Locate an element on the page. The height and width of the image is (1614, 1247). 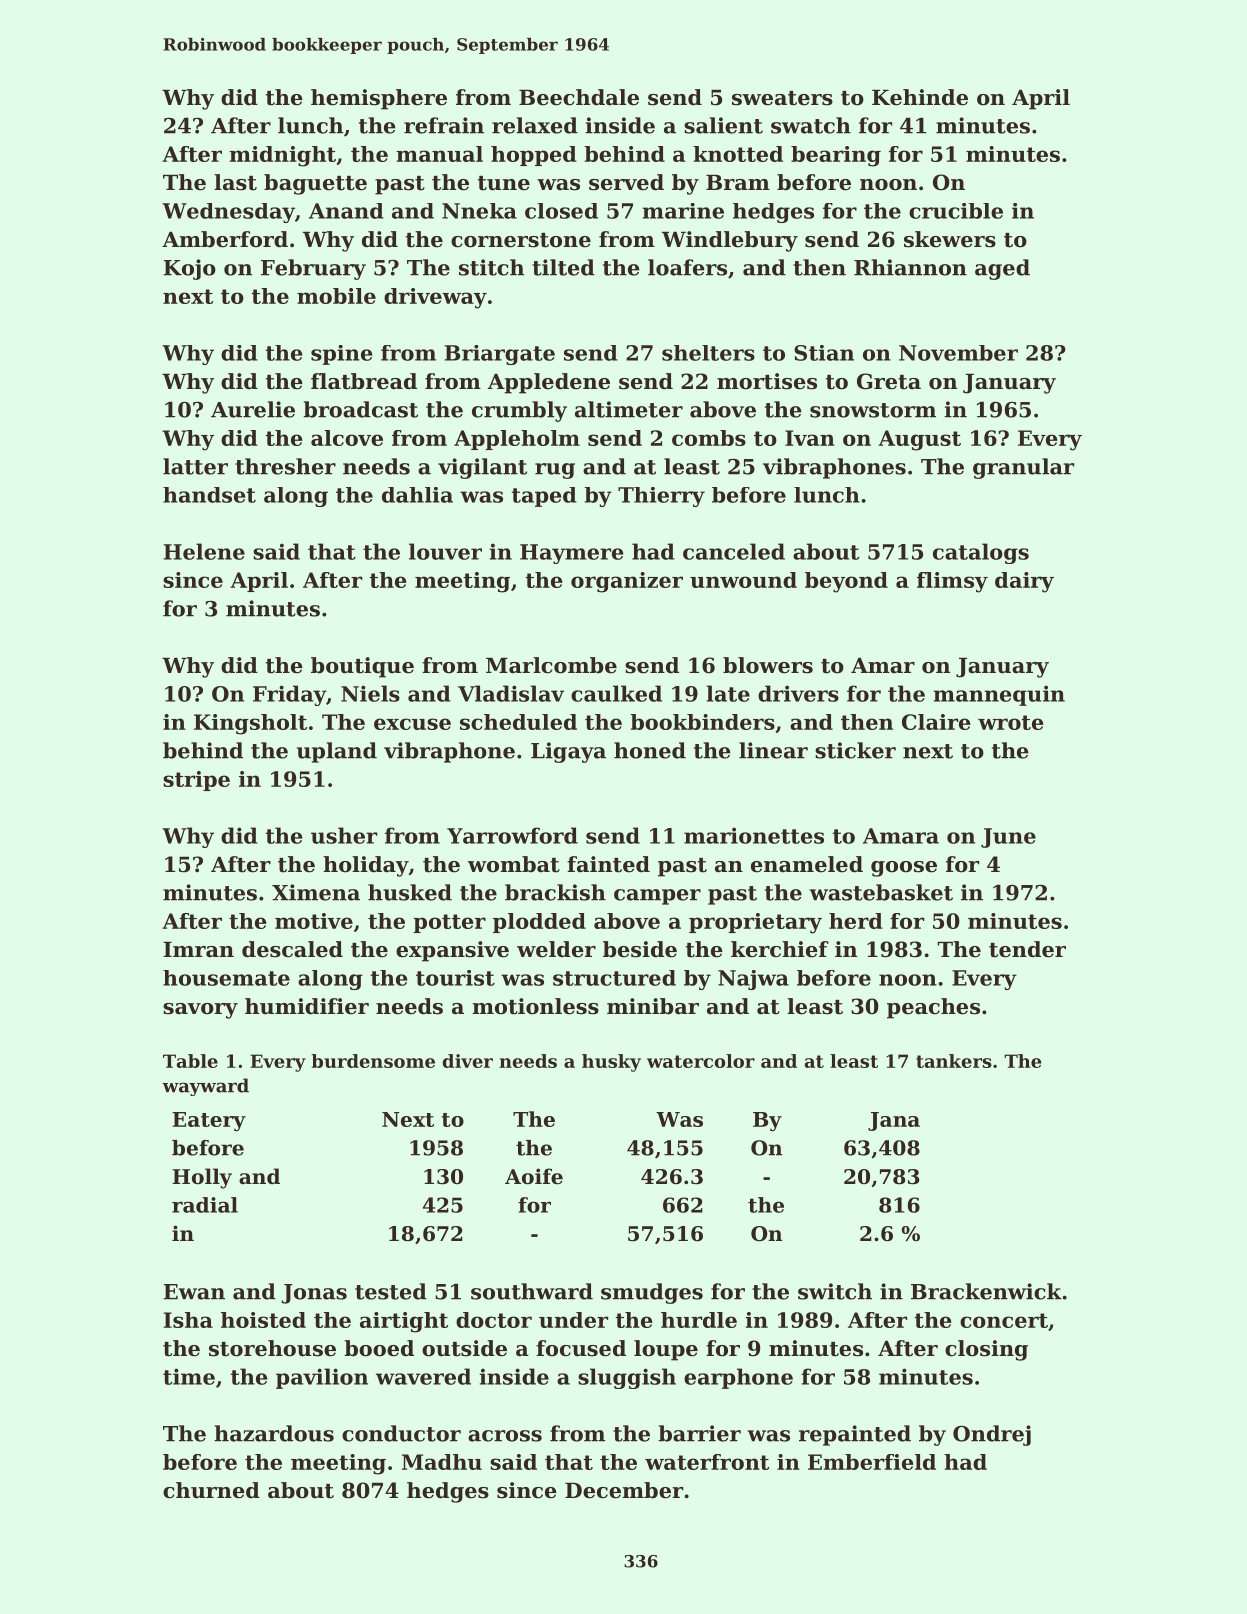
diver is located at coordinates (468, 1061).
